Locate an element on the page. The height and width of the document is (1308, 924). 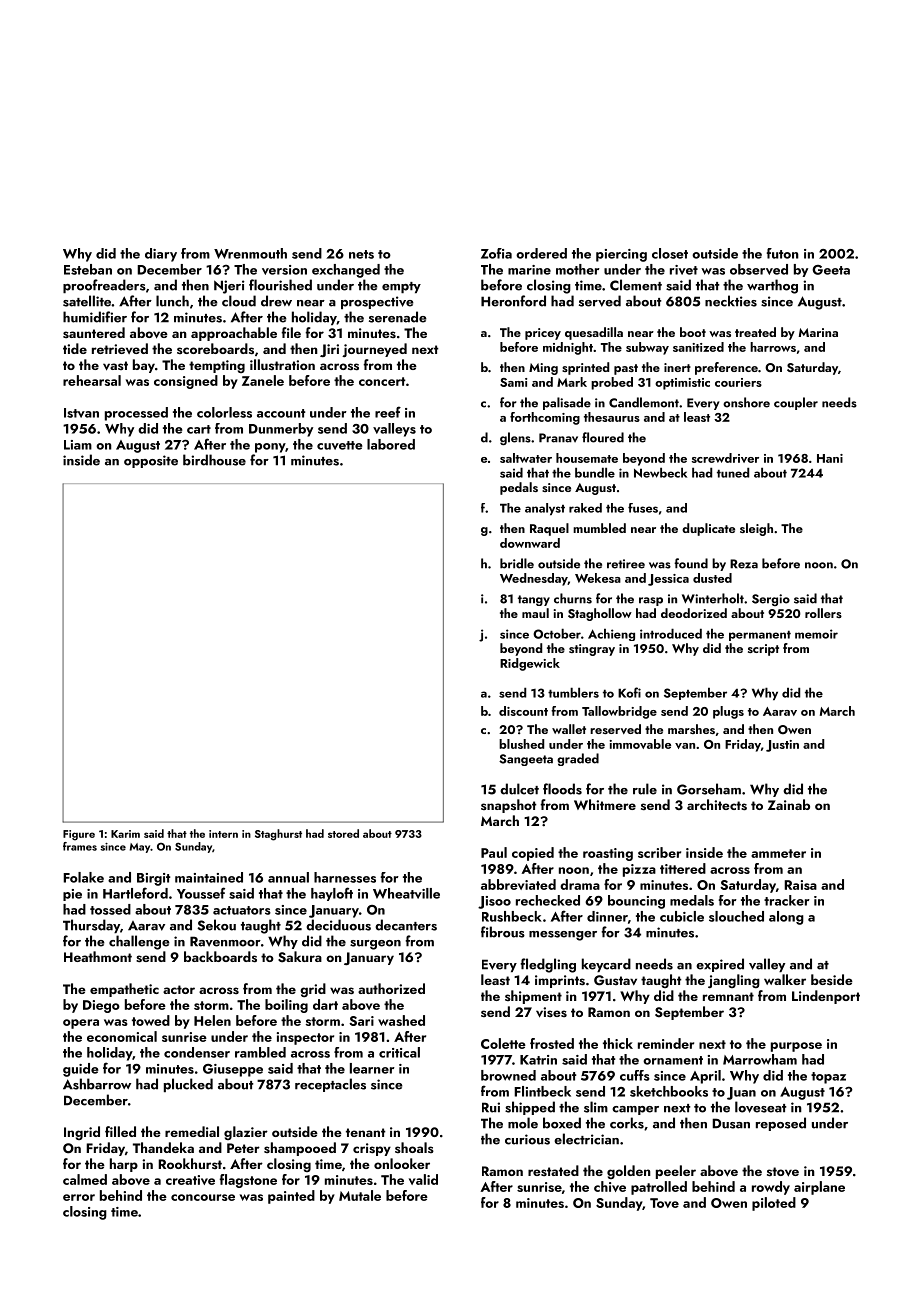
annual is located at coordinates (288, 877).
